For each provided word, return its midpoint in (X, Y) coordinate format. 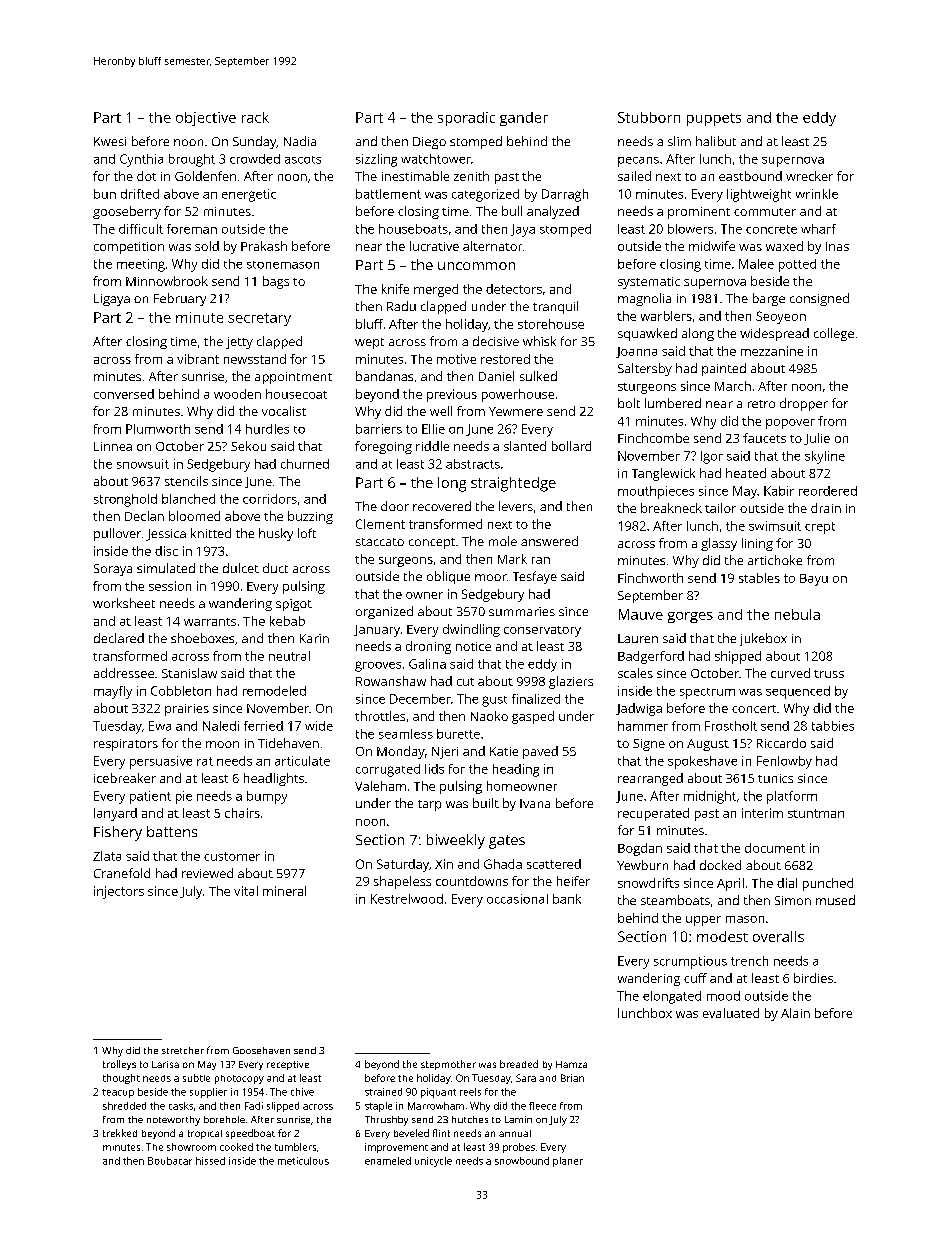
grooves (378, 666)
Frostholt (731, 726)
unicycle (433, 1162)
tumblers (295, 1147)
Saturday (403, 865)
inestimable (415, 176)
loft (307, 533)
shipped (738, 657)
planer (568, 1162)
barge (769, 299)
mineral (284, 891)
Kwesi (110, 141)
